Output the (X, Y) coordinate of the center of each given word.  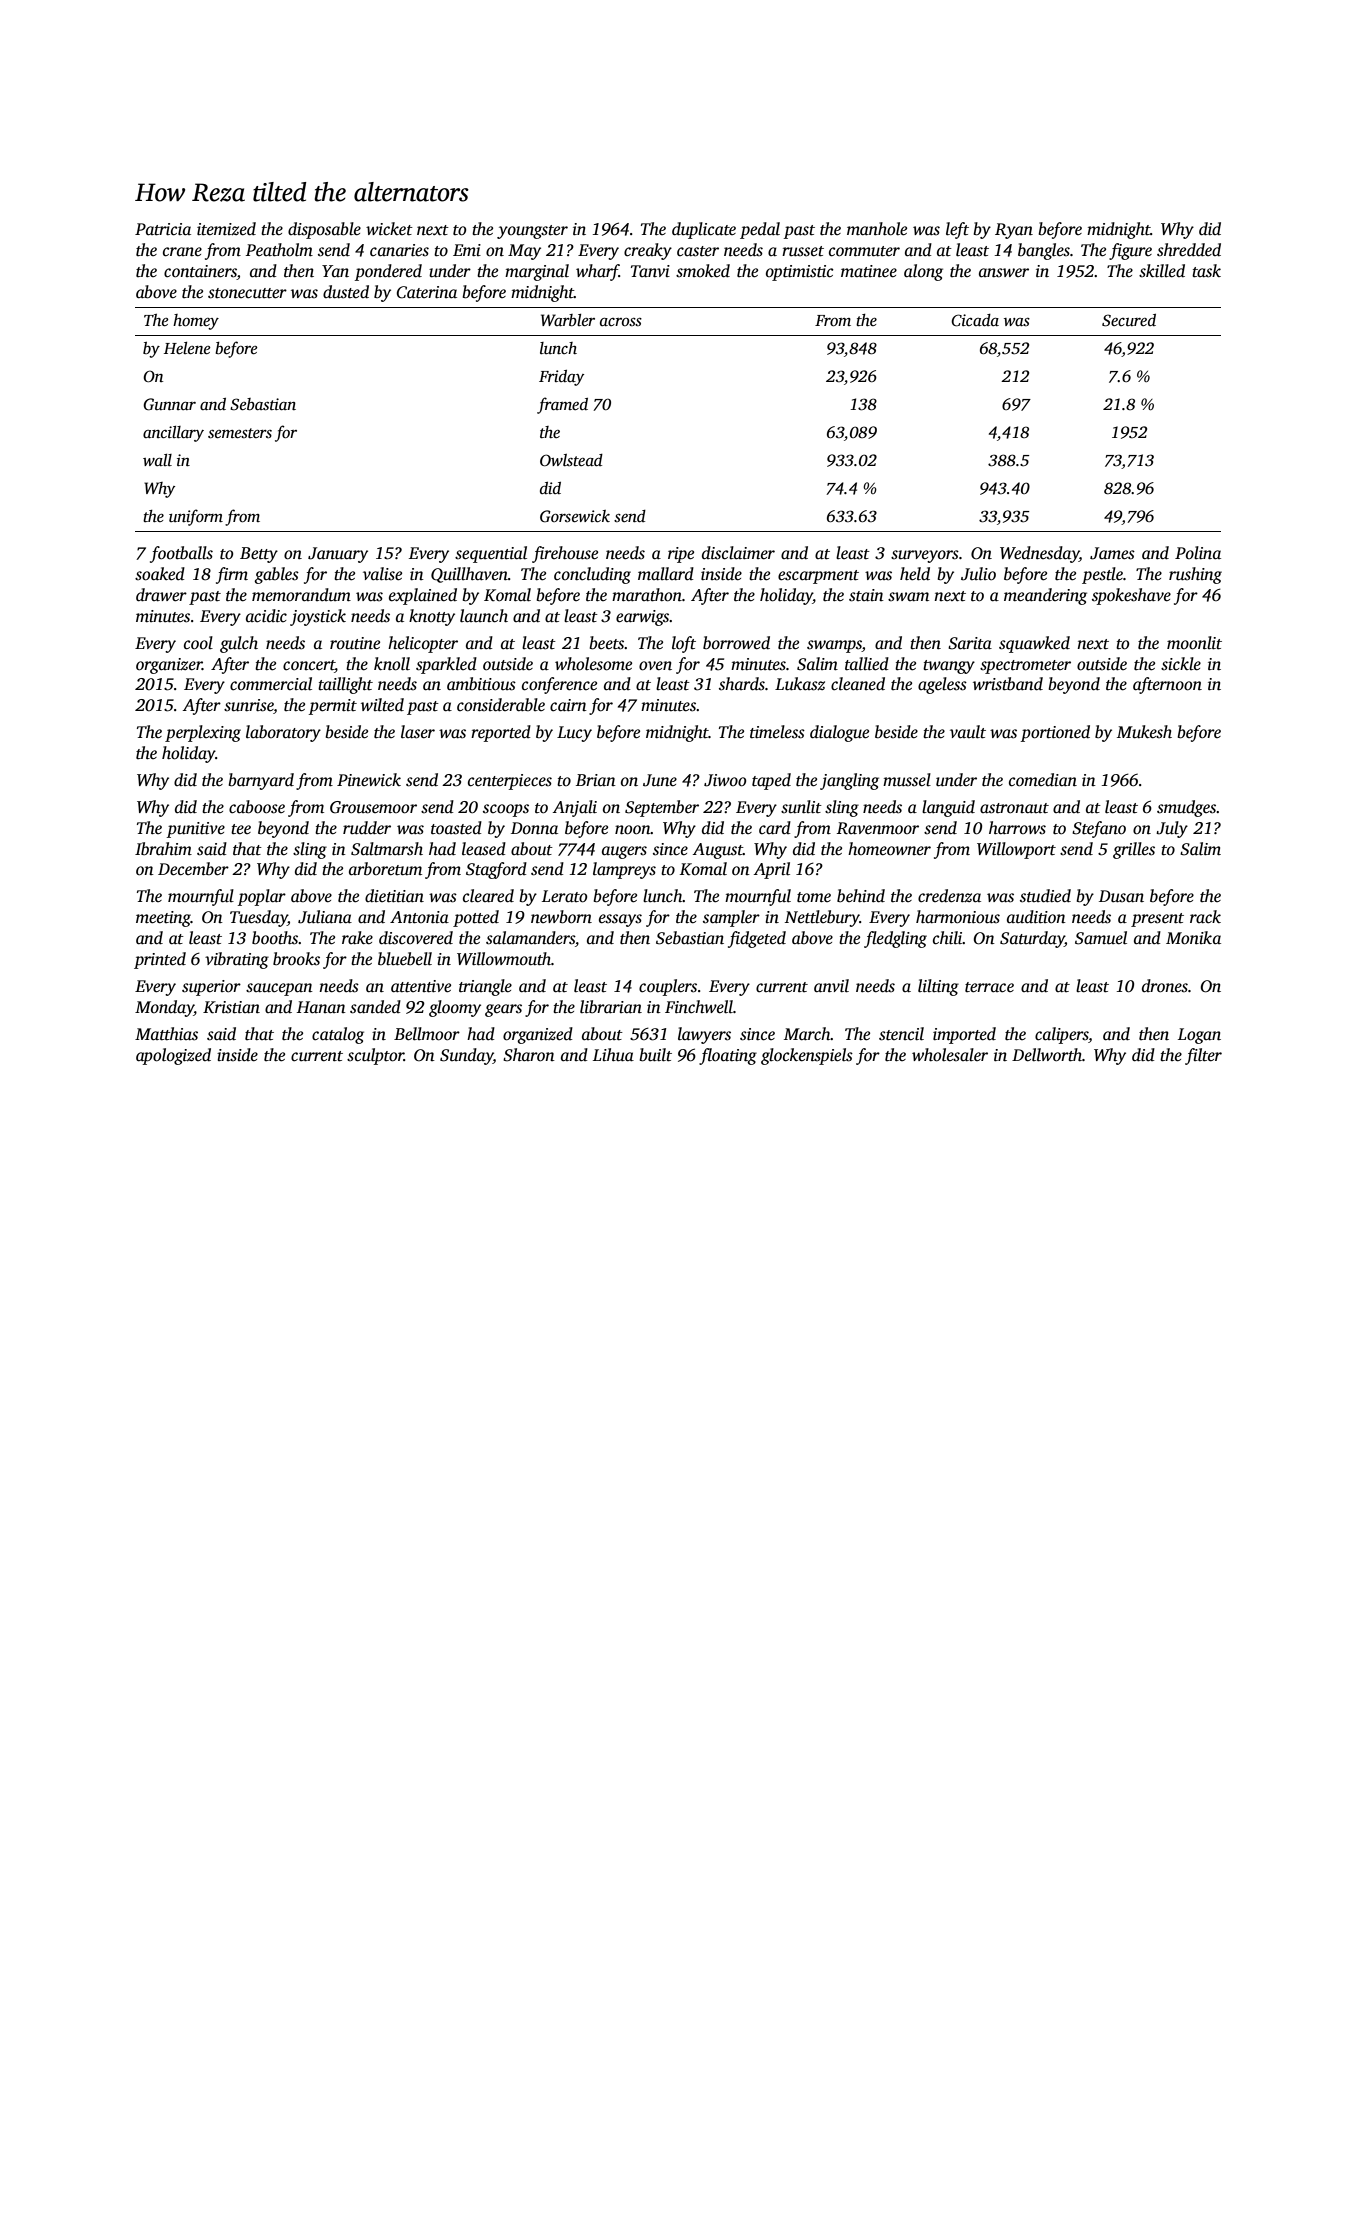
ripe (681, 555)
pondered (388, 272)
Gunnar (169, 404)
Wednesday (1039, 554)
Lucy (574, 734)
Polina (1198, 552)
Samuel (1101, 938)
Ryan (1014, 231)
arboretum (385, 869)
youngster (532, 232)
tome (814, 897)
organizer (169, 666)
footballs (181, 554)
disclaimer (738, 553)
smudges (1186, 808)
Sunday (466, 1056)
